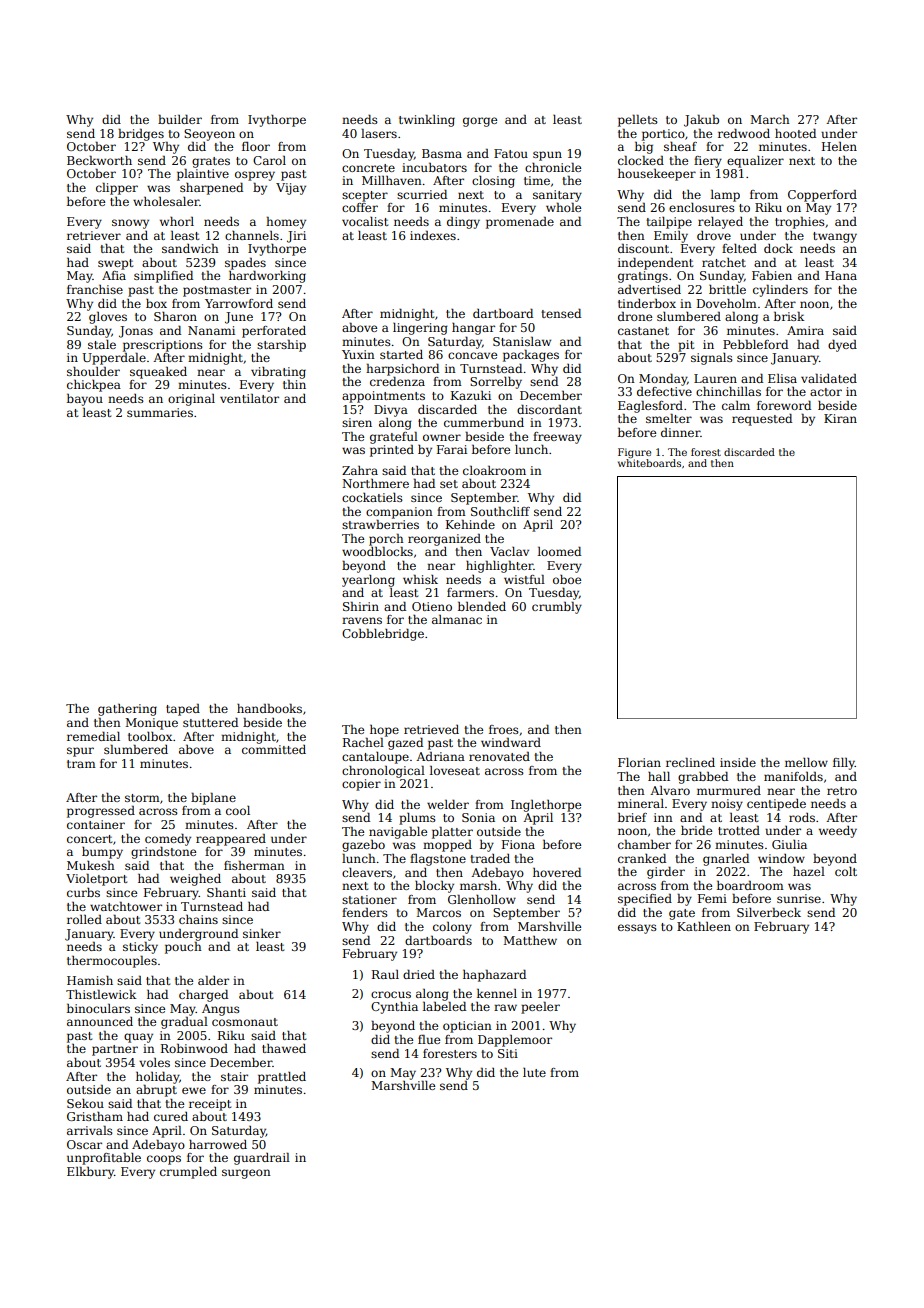 This page has width=924, height=1308. Describe the element at coordinates (246, 1174) in the page. I see `surgeon` at that location.
